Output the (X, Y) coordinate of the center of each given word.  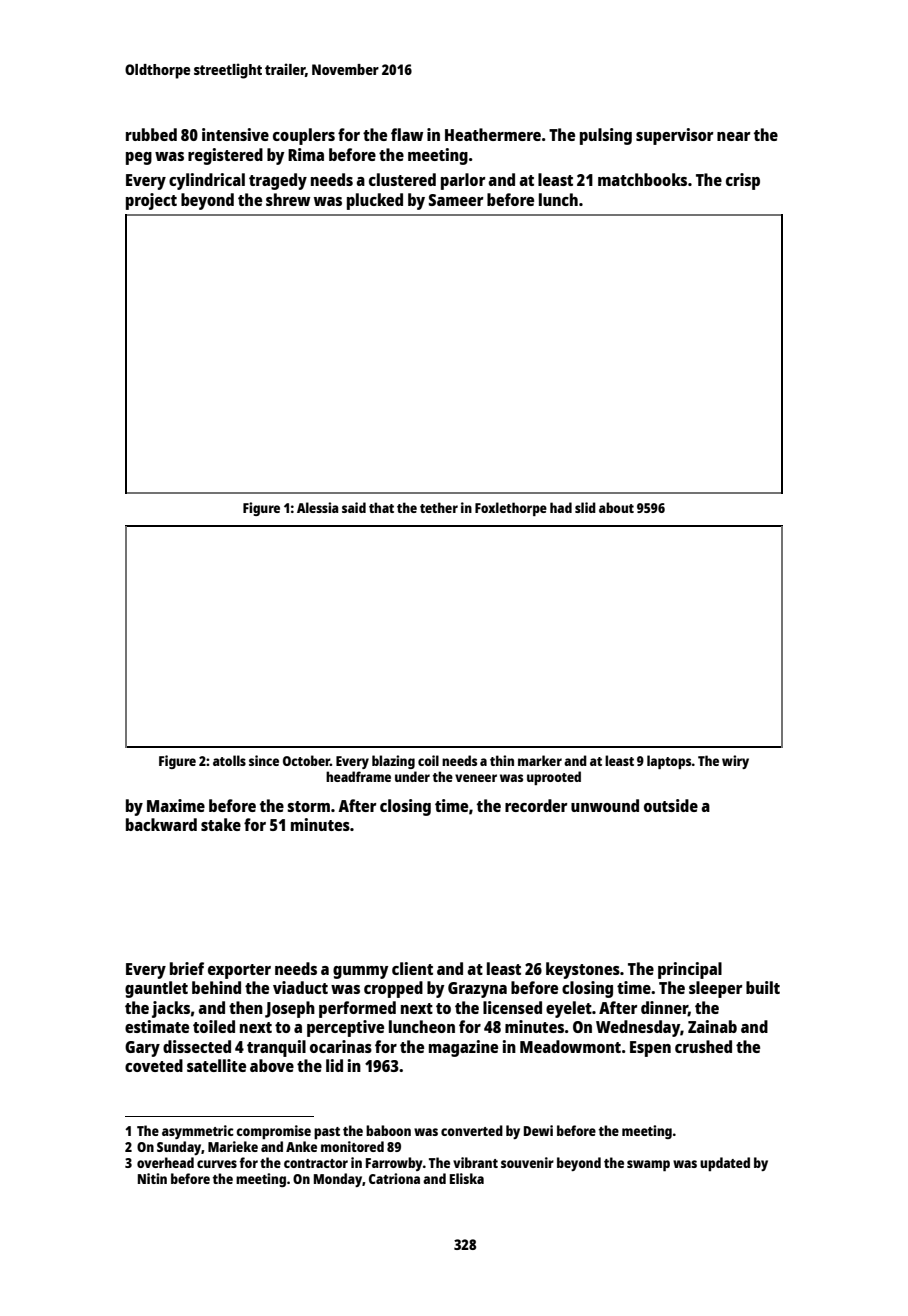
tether (439, 507)
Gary (142, 1049)
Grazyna (477, 990)
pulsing (606, 136)
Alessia (318, 507)
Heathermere (493, 134)
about (616, 507)
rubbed (151, 134)
